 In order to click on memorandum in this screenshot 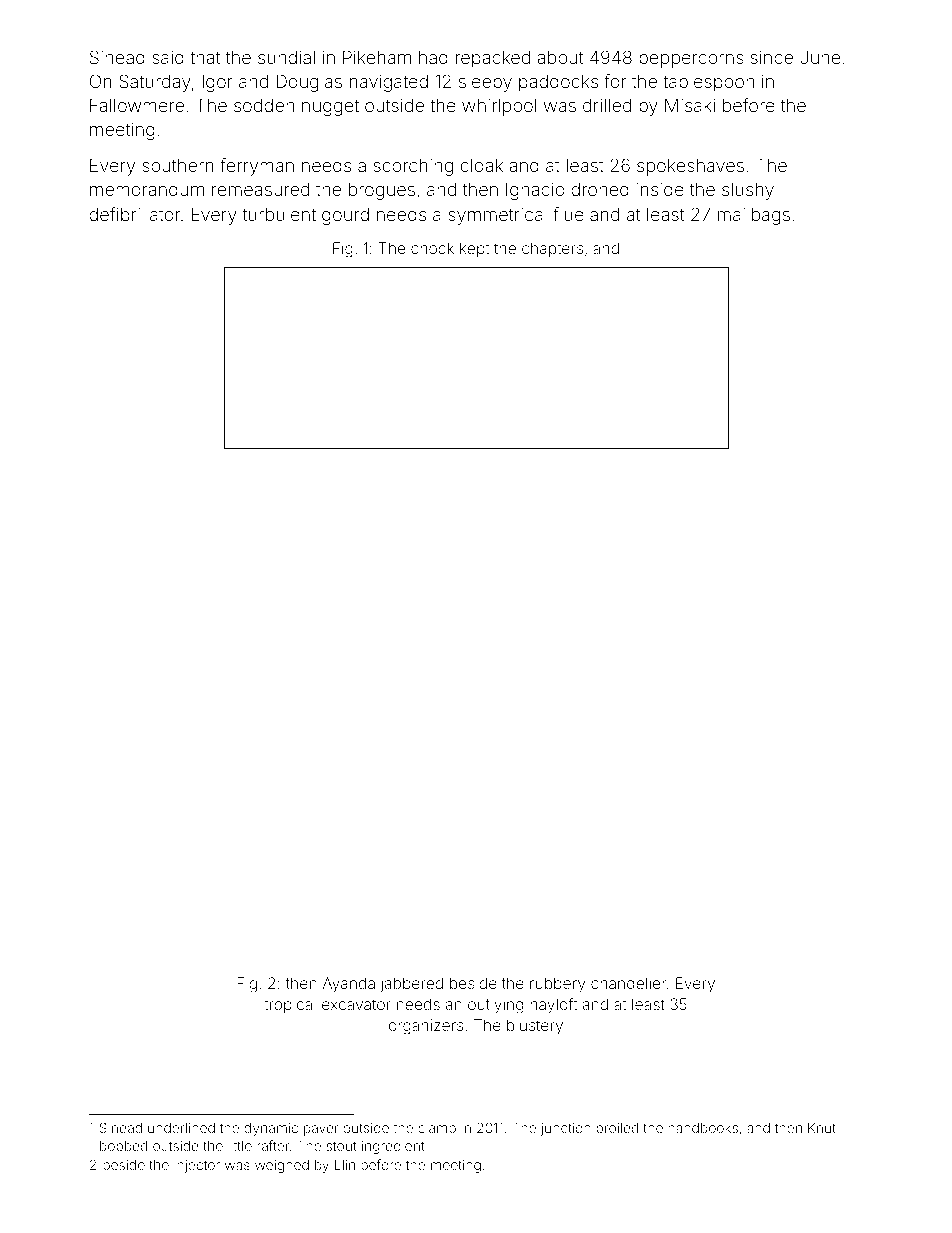, I will do `click(147, 189)`.
